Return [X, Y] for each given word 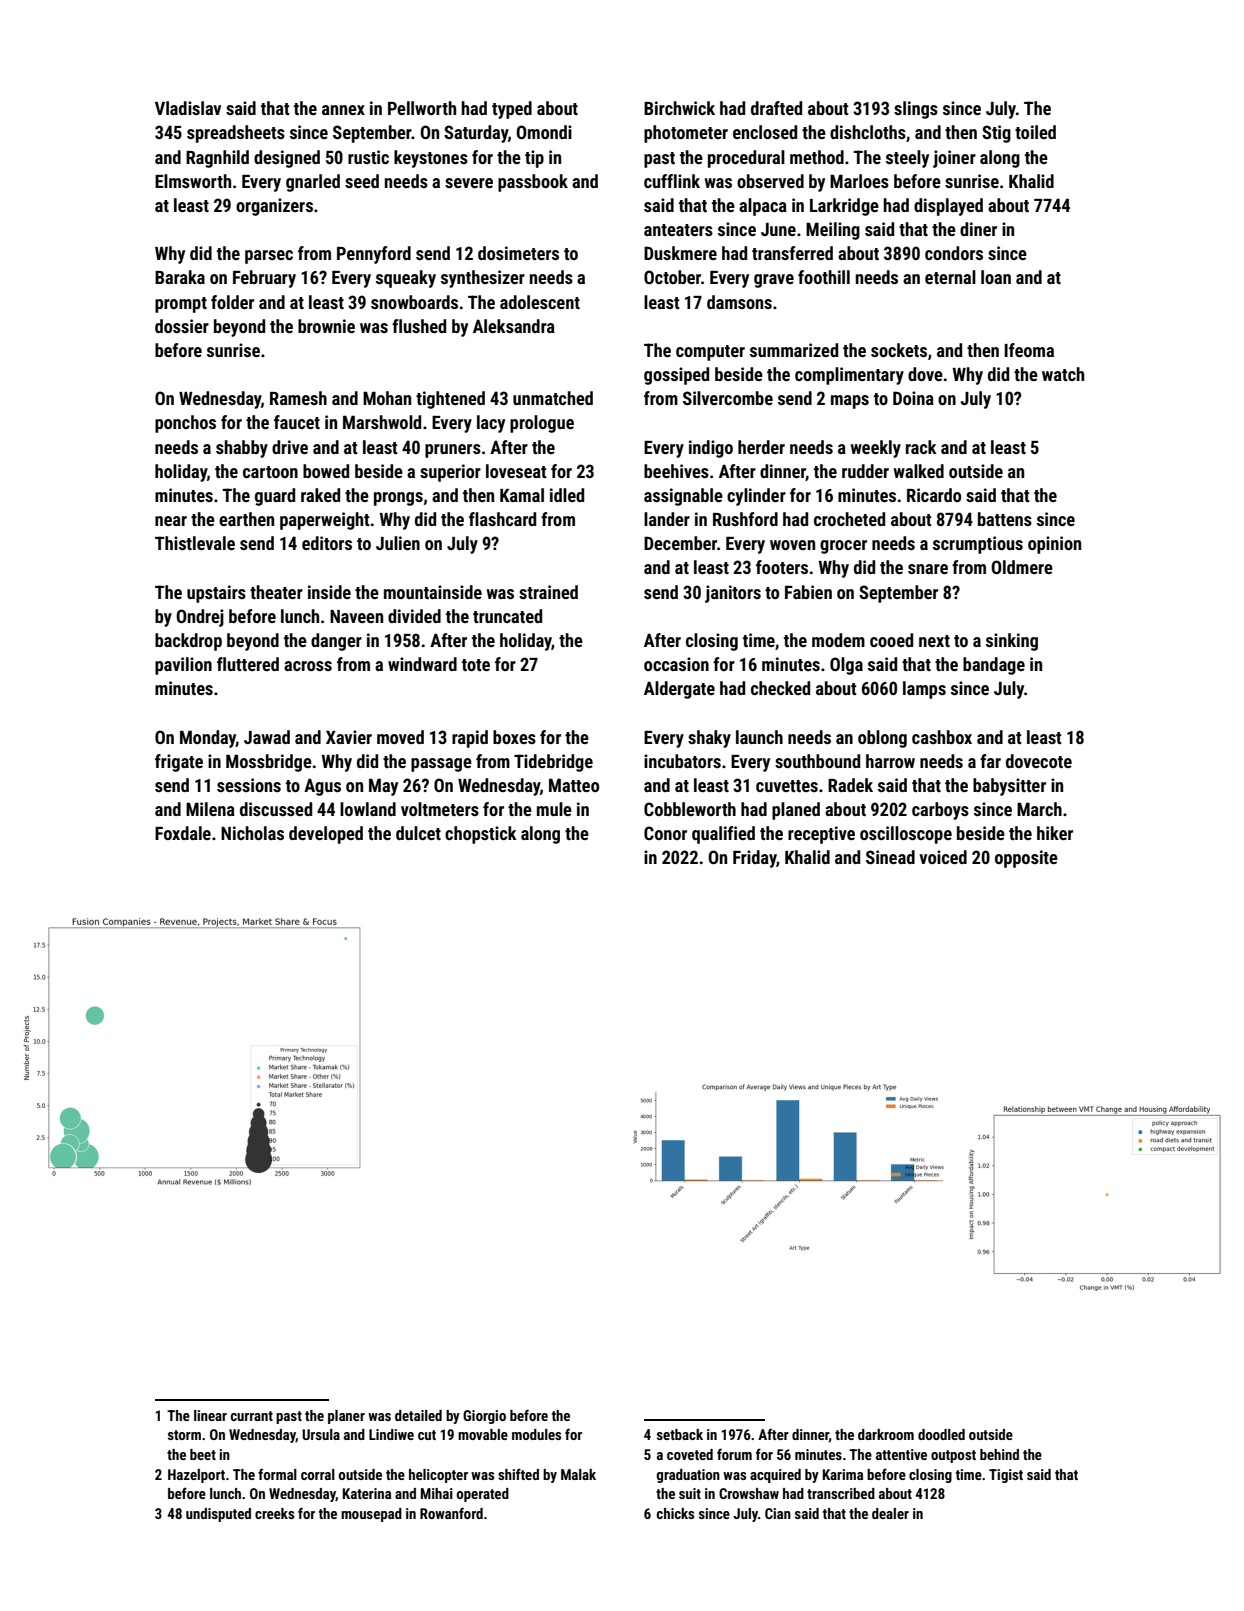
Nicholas [252, 833]
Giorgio [484, 1417]
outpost [953, 1456]
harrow [890, 761]
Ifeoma [1029, 350]
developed [326, 835]
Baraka [180, 277]
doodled [941, 1434]
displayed [948, 207]
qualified [723, 835]
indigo [711, 449]
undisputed [218, 1515]
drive [290, 447]
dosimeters [518, 253]
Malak [578, 1474]
